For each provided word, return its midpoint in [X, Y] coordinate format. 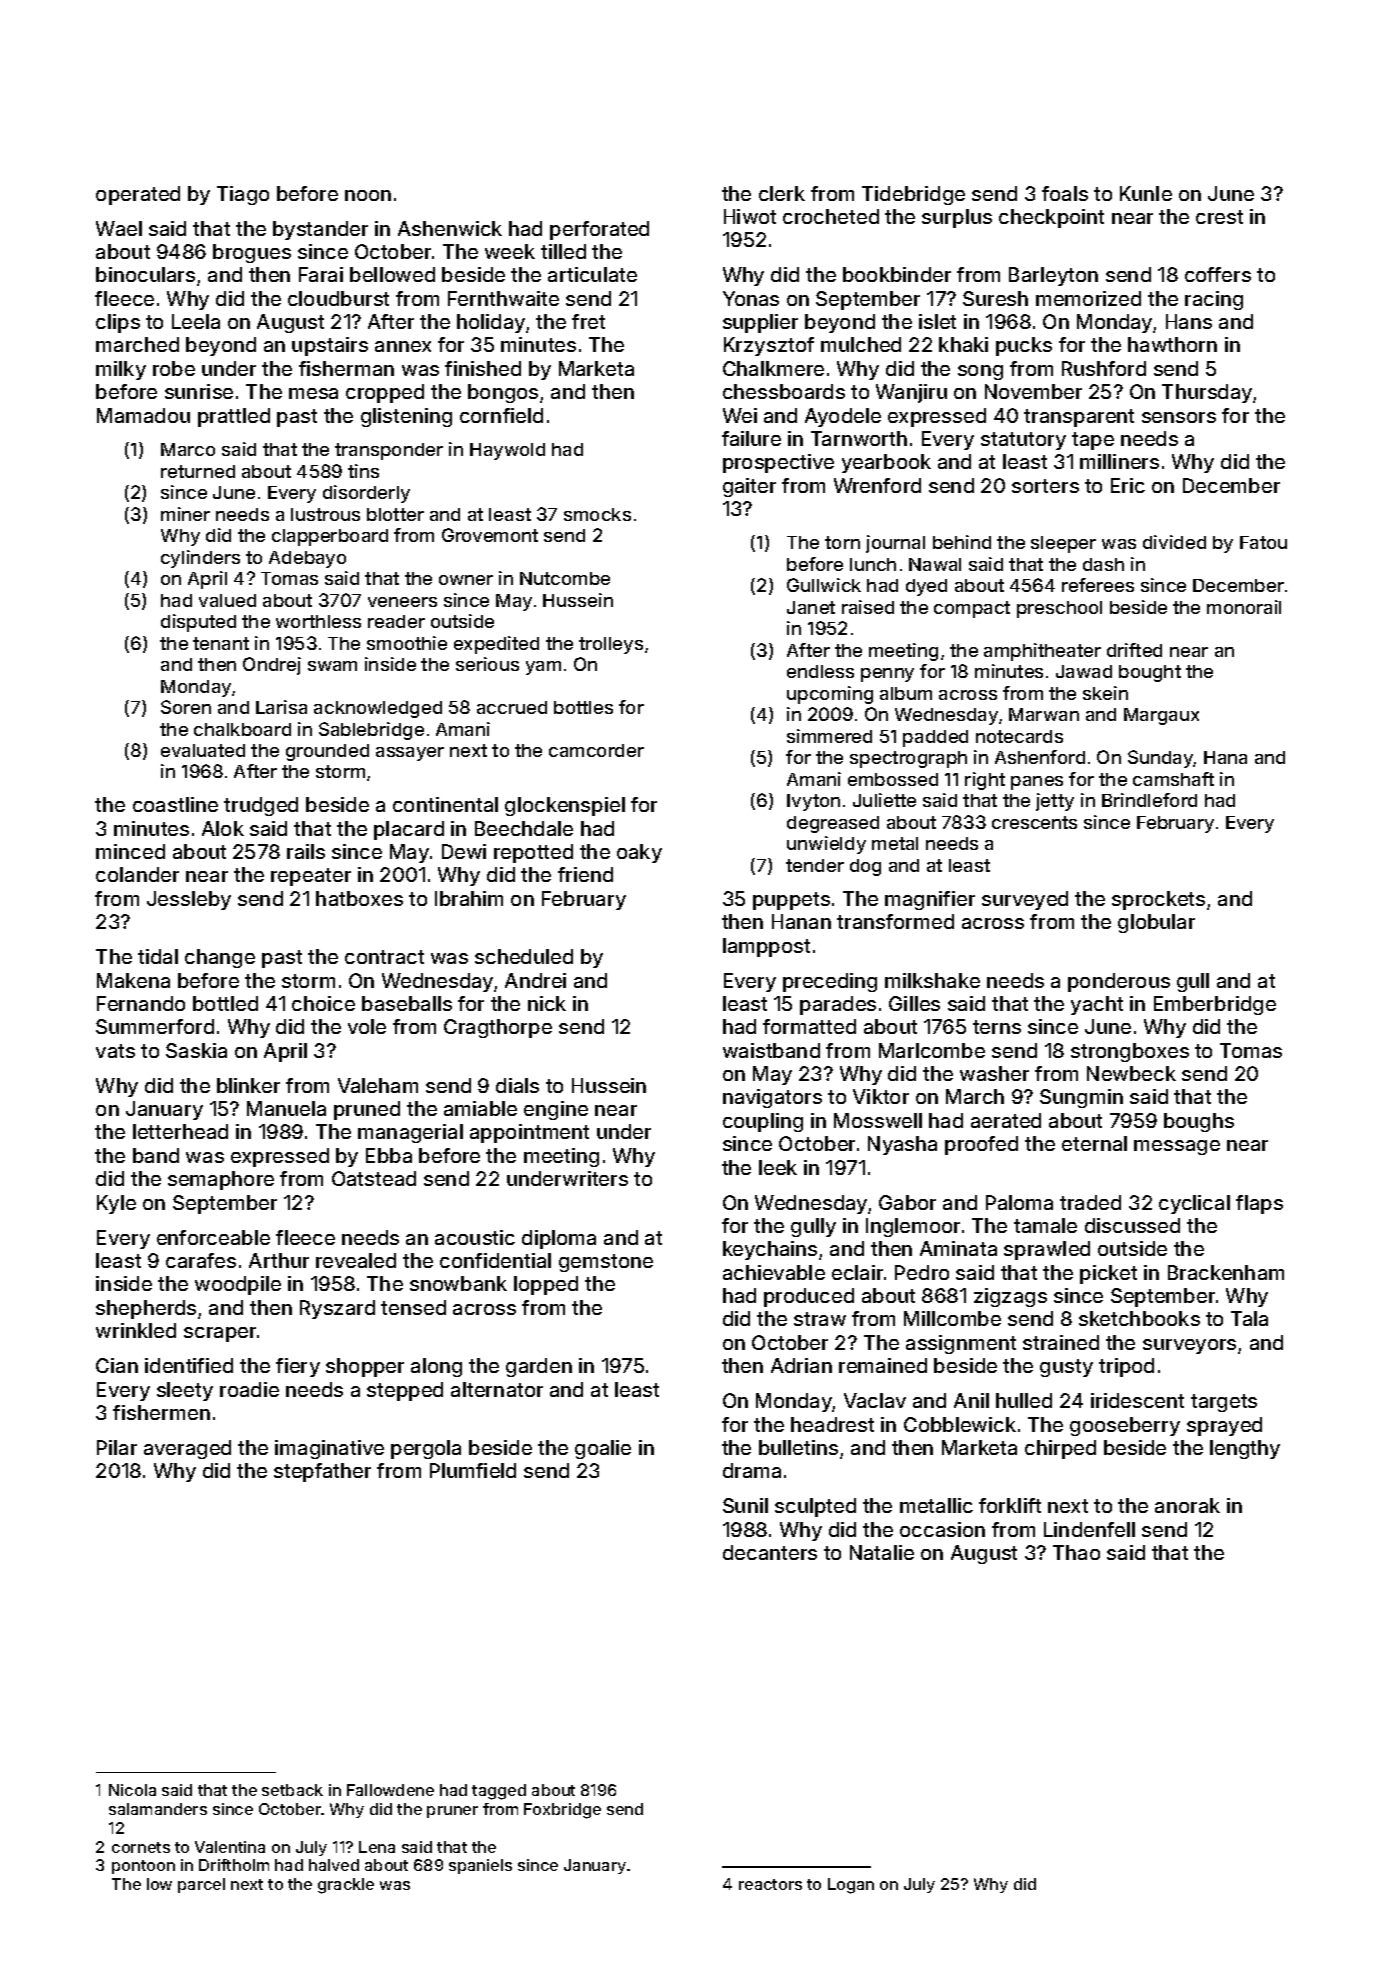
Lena [377, 1847]
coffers [1218, 274]
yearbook [886, 463]
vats [115, 1051]
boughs [1199, 1122]
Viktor [881, 1096]
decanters [770, 1552]
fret [588, 321]
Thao [1076, 1552]
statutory [1023, 441]
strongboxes [1130, 1052]
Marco [188, 449]
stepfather [322, 1472]
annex [403, 346]
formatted [809, 1026]
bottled [225, 1003]
